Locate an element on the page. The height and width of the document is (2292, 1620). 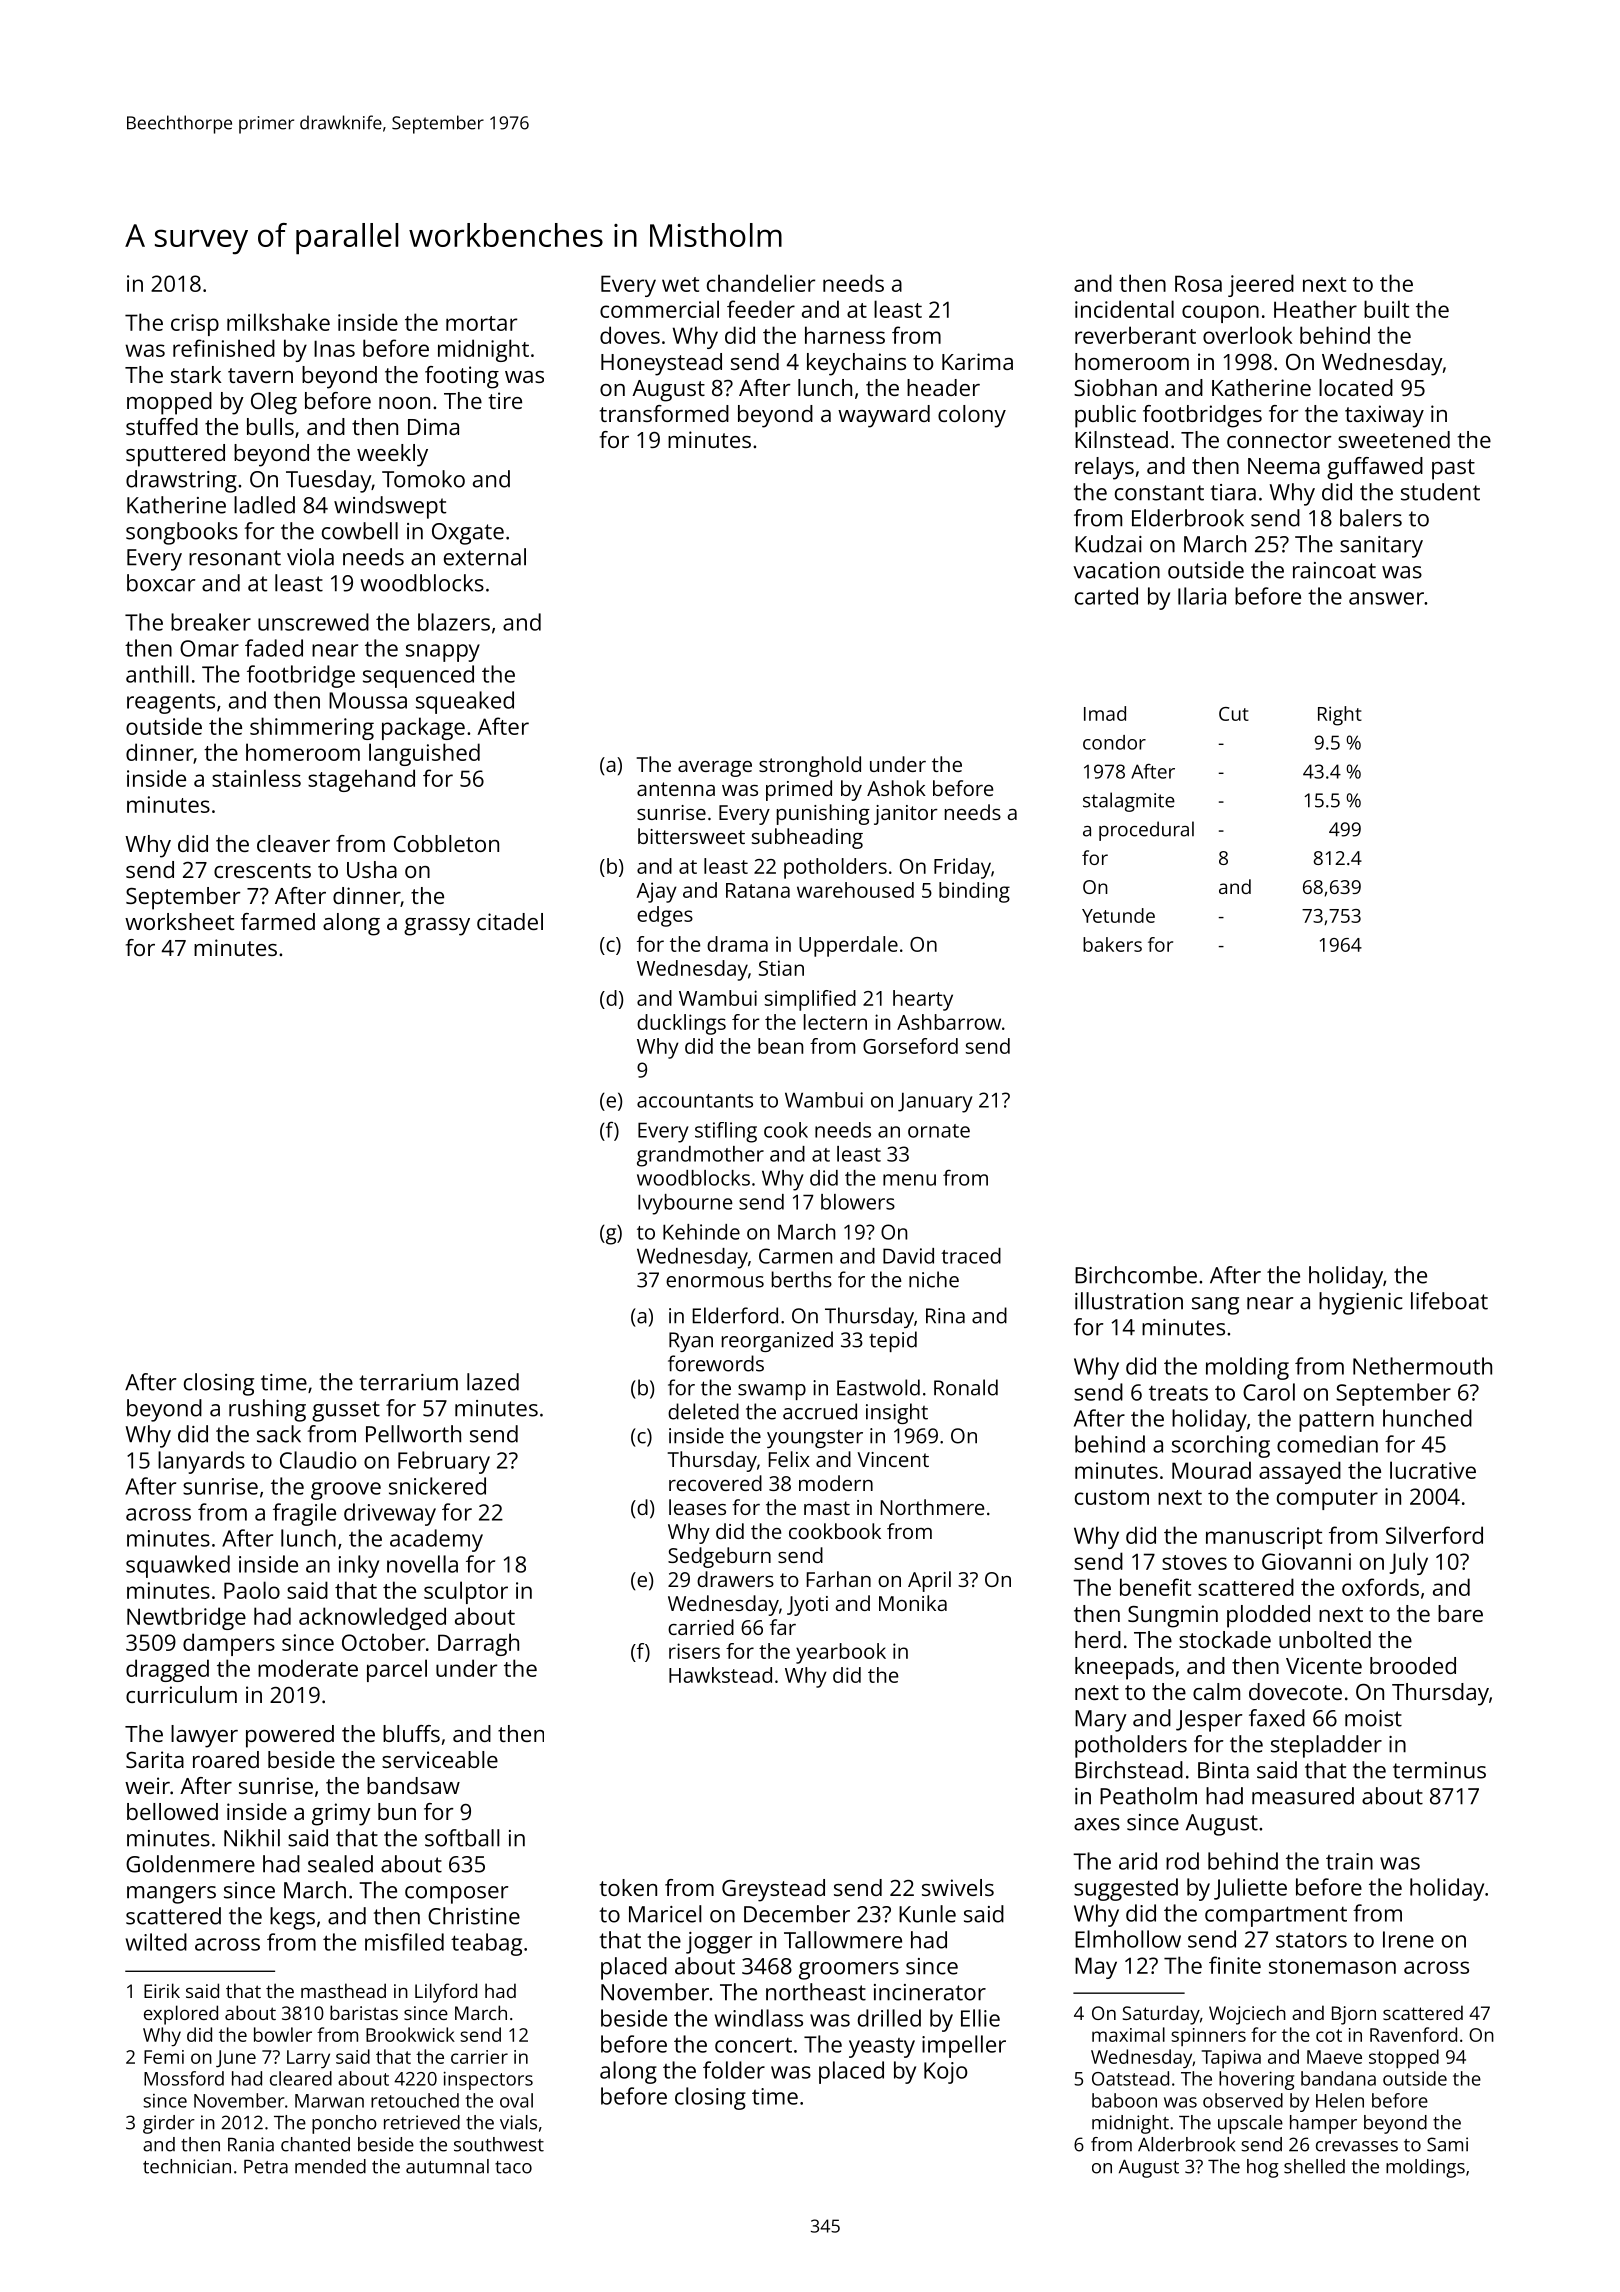
grassy is located at coordinates (437, 927).
